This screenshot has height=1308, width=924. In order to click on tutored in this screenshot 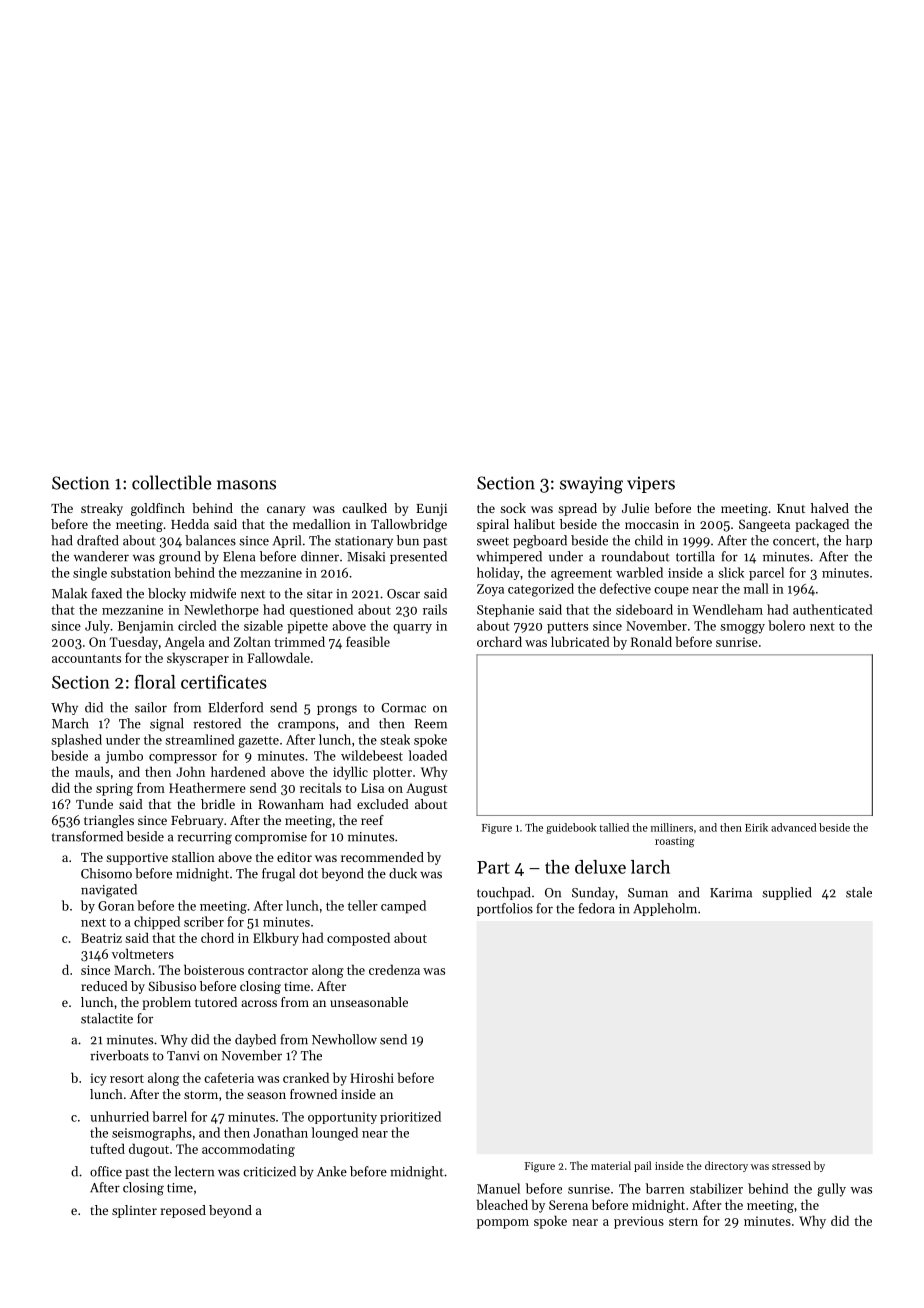, I will do `click(216, 1002)`.
